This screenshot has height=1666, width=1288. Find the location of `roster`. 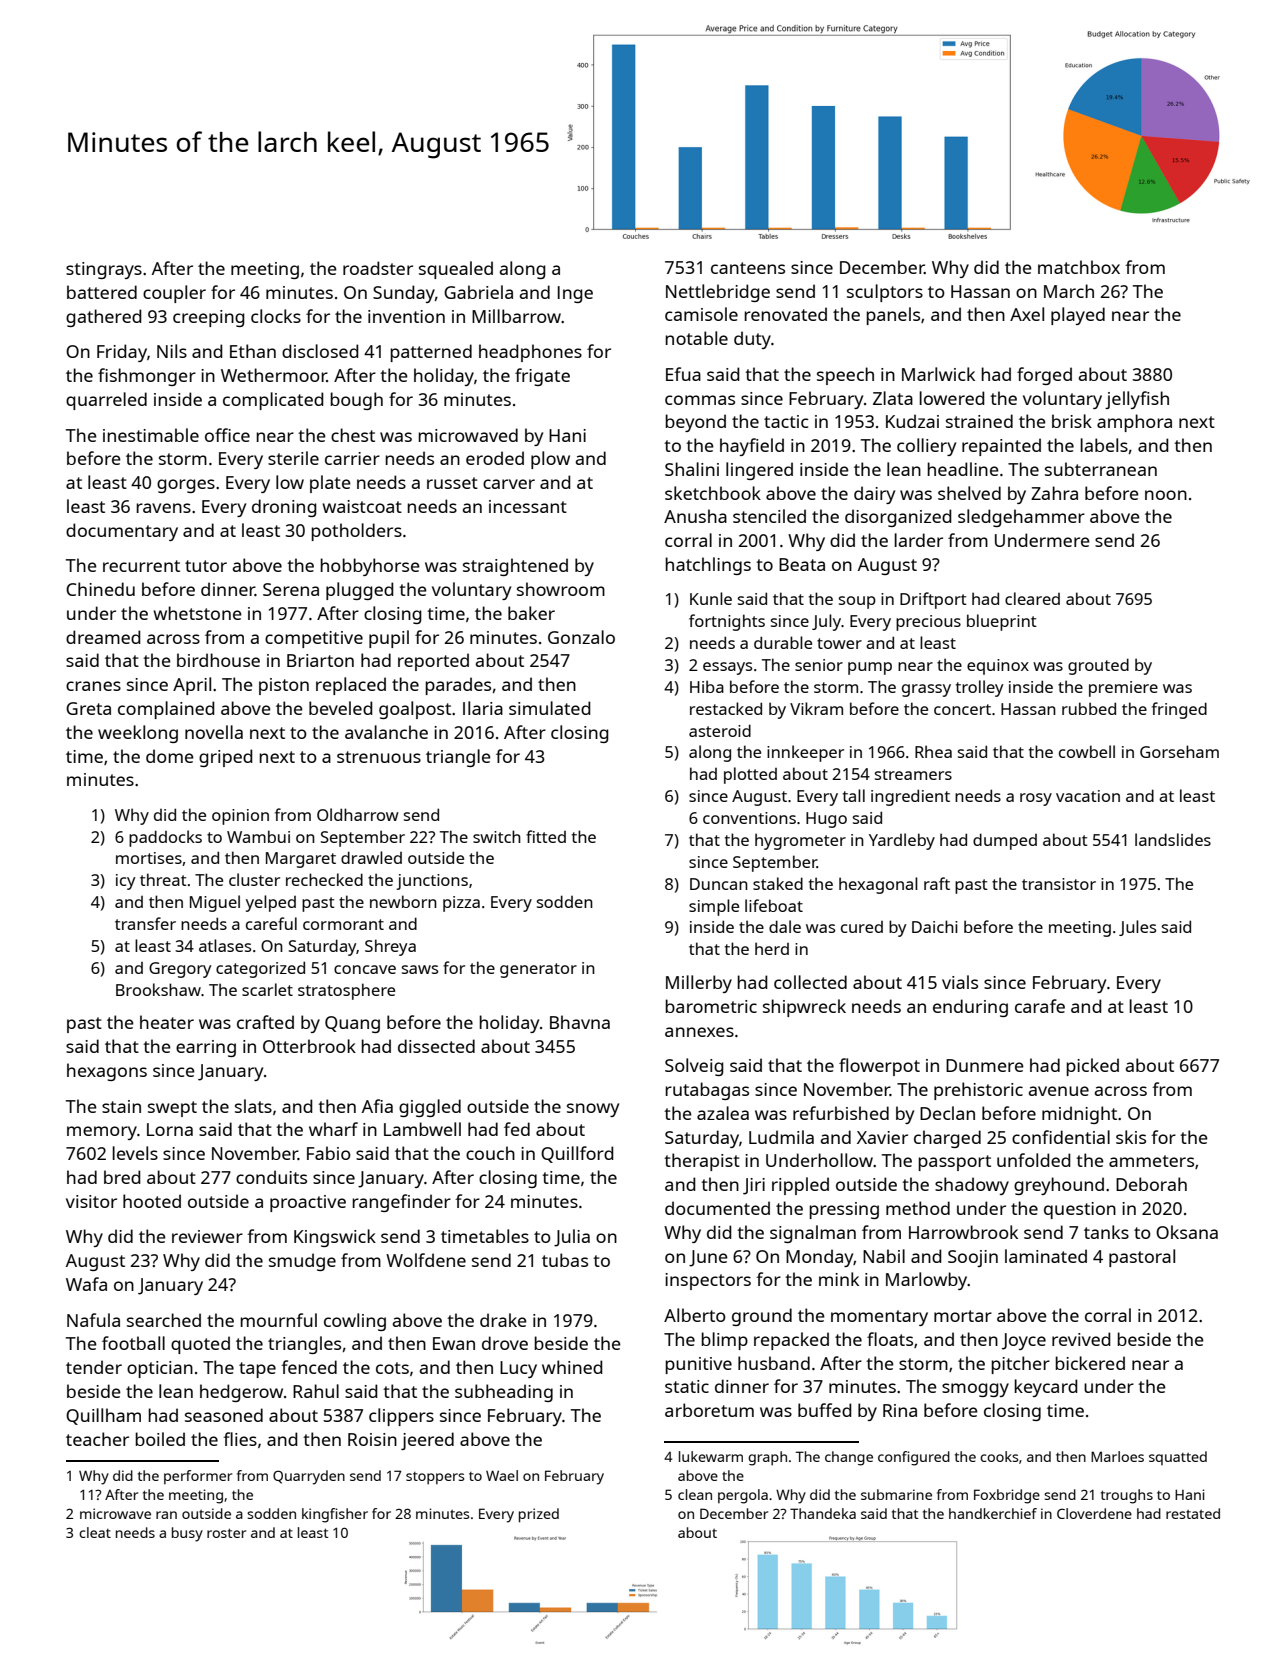

roster is located at coordinates (226, 1533).
